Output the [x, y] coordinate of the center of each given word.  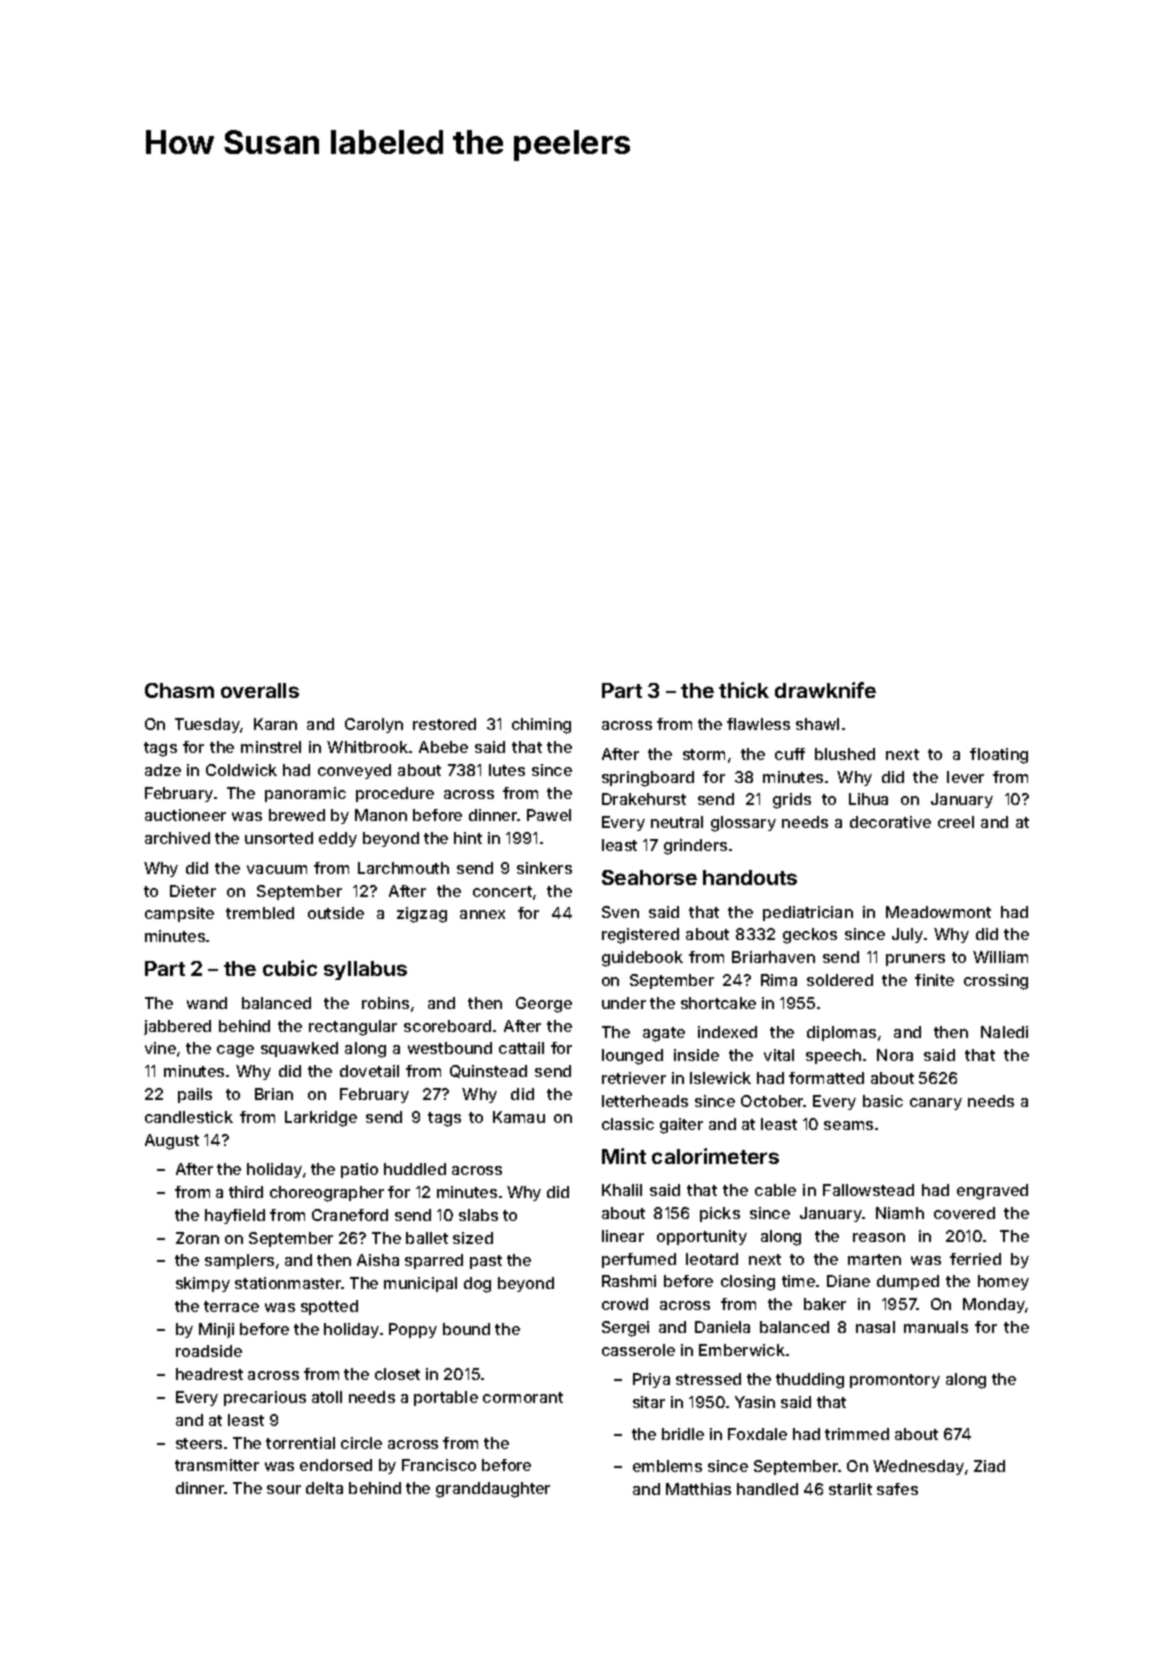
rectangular [353, 1028]
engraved [992, 1192]
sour [284, 1489]
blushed [845, 754]
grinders [695, 847]
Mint [624, 1156]
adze [163, 770]
